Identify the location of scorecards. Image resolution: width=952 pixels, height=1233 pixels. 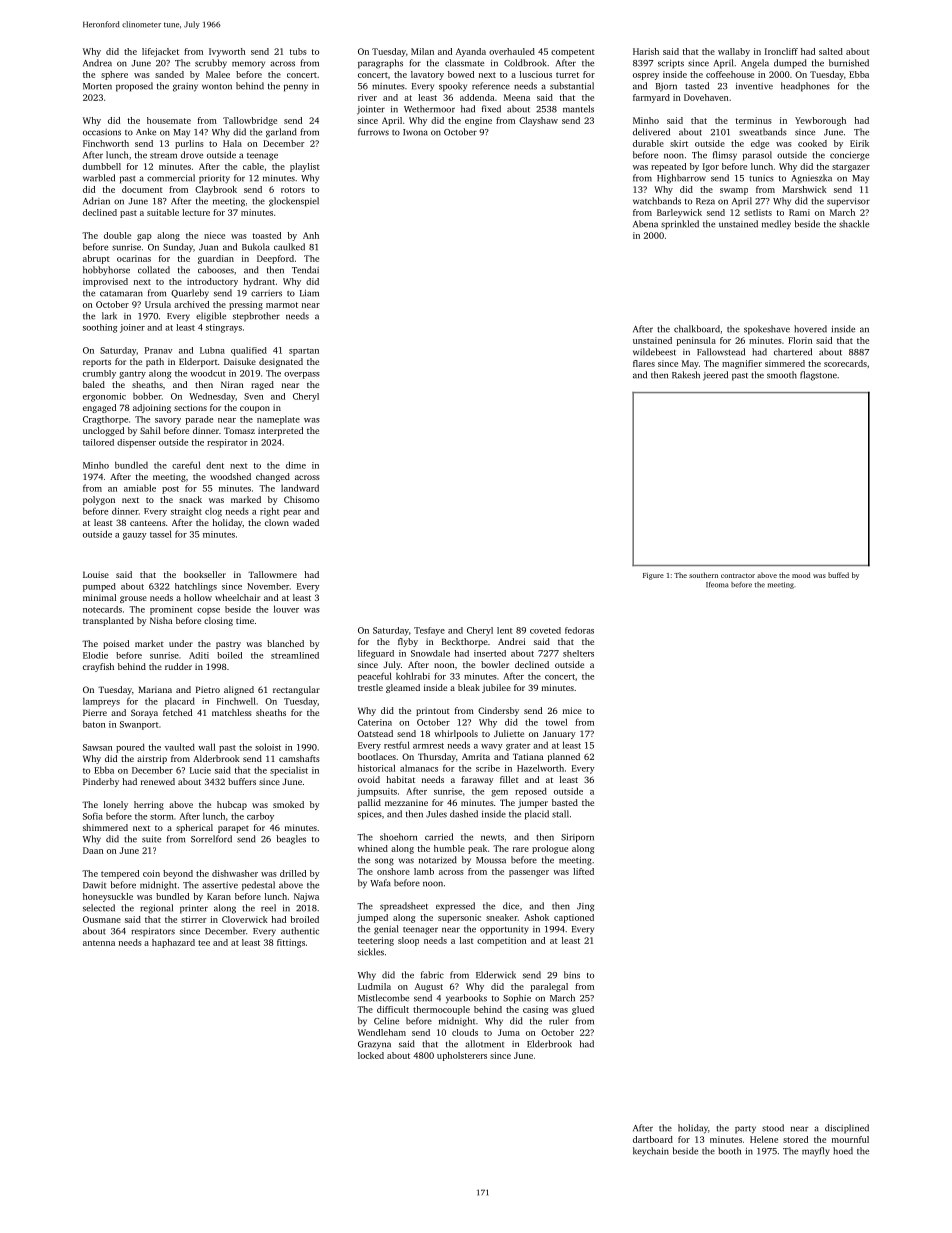
(845, 363).
